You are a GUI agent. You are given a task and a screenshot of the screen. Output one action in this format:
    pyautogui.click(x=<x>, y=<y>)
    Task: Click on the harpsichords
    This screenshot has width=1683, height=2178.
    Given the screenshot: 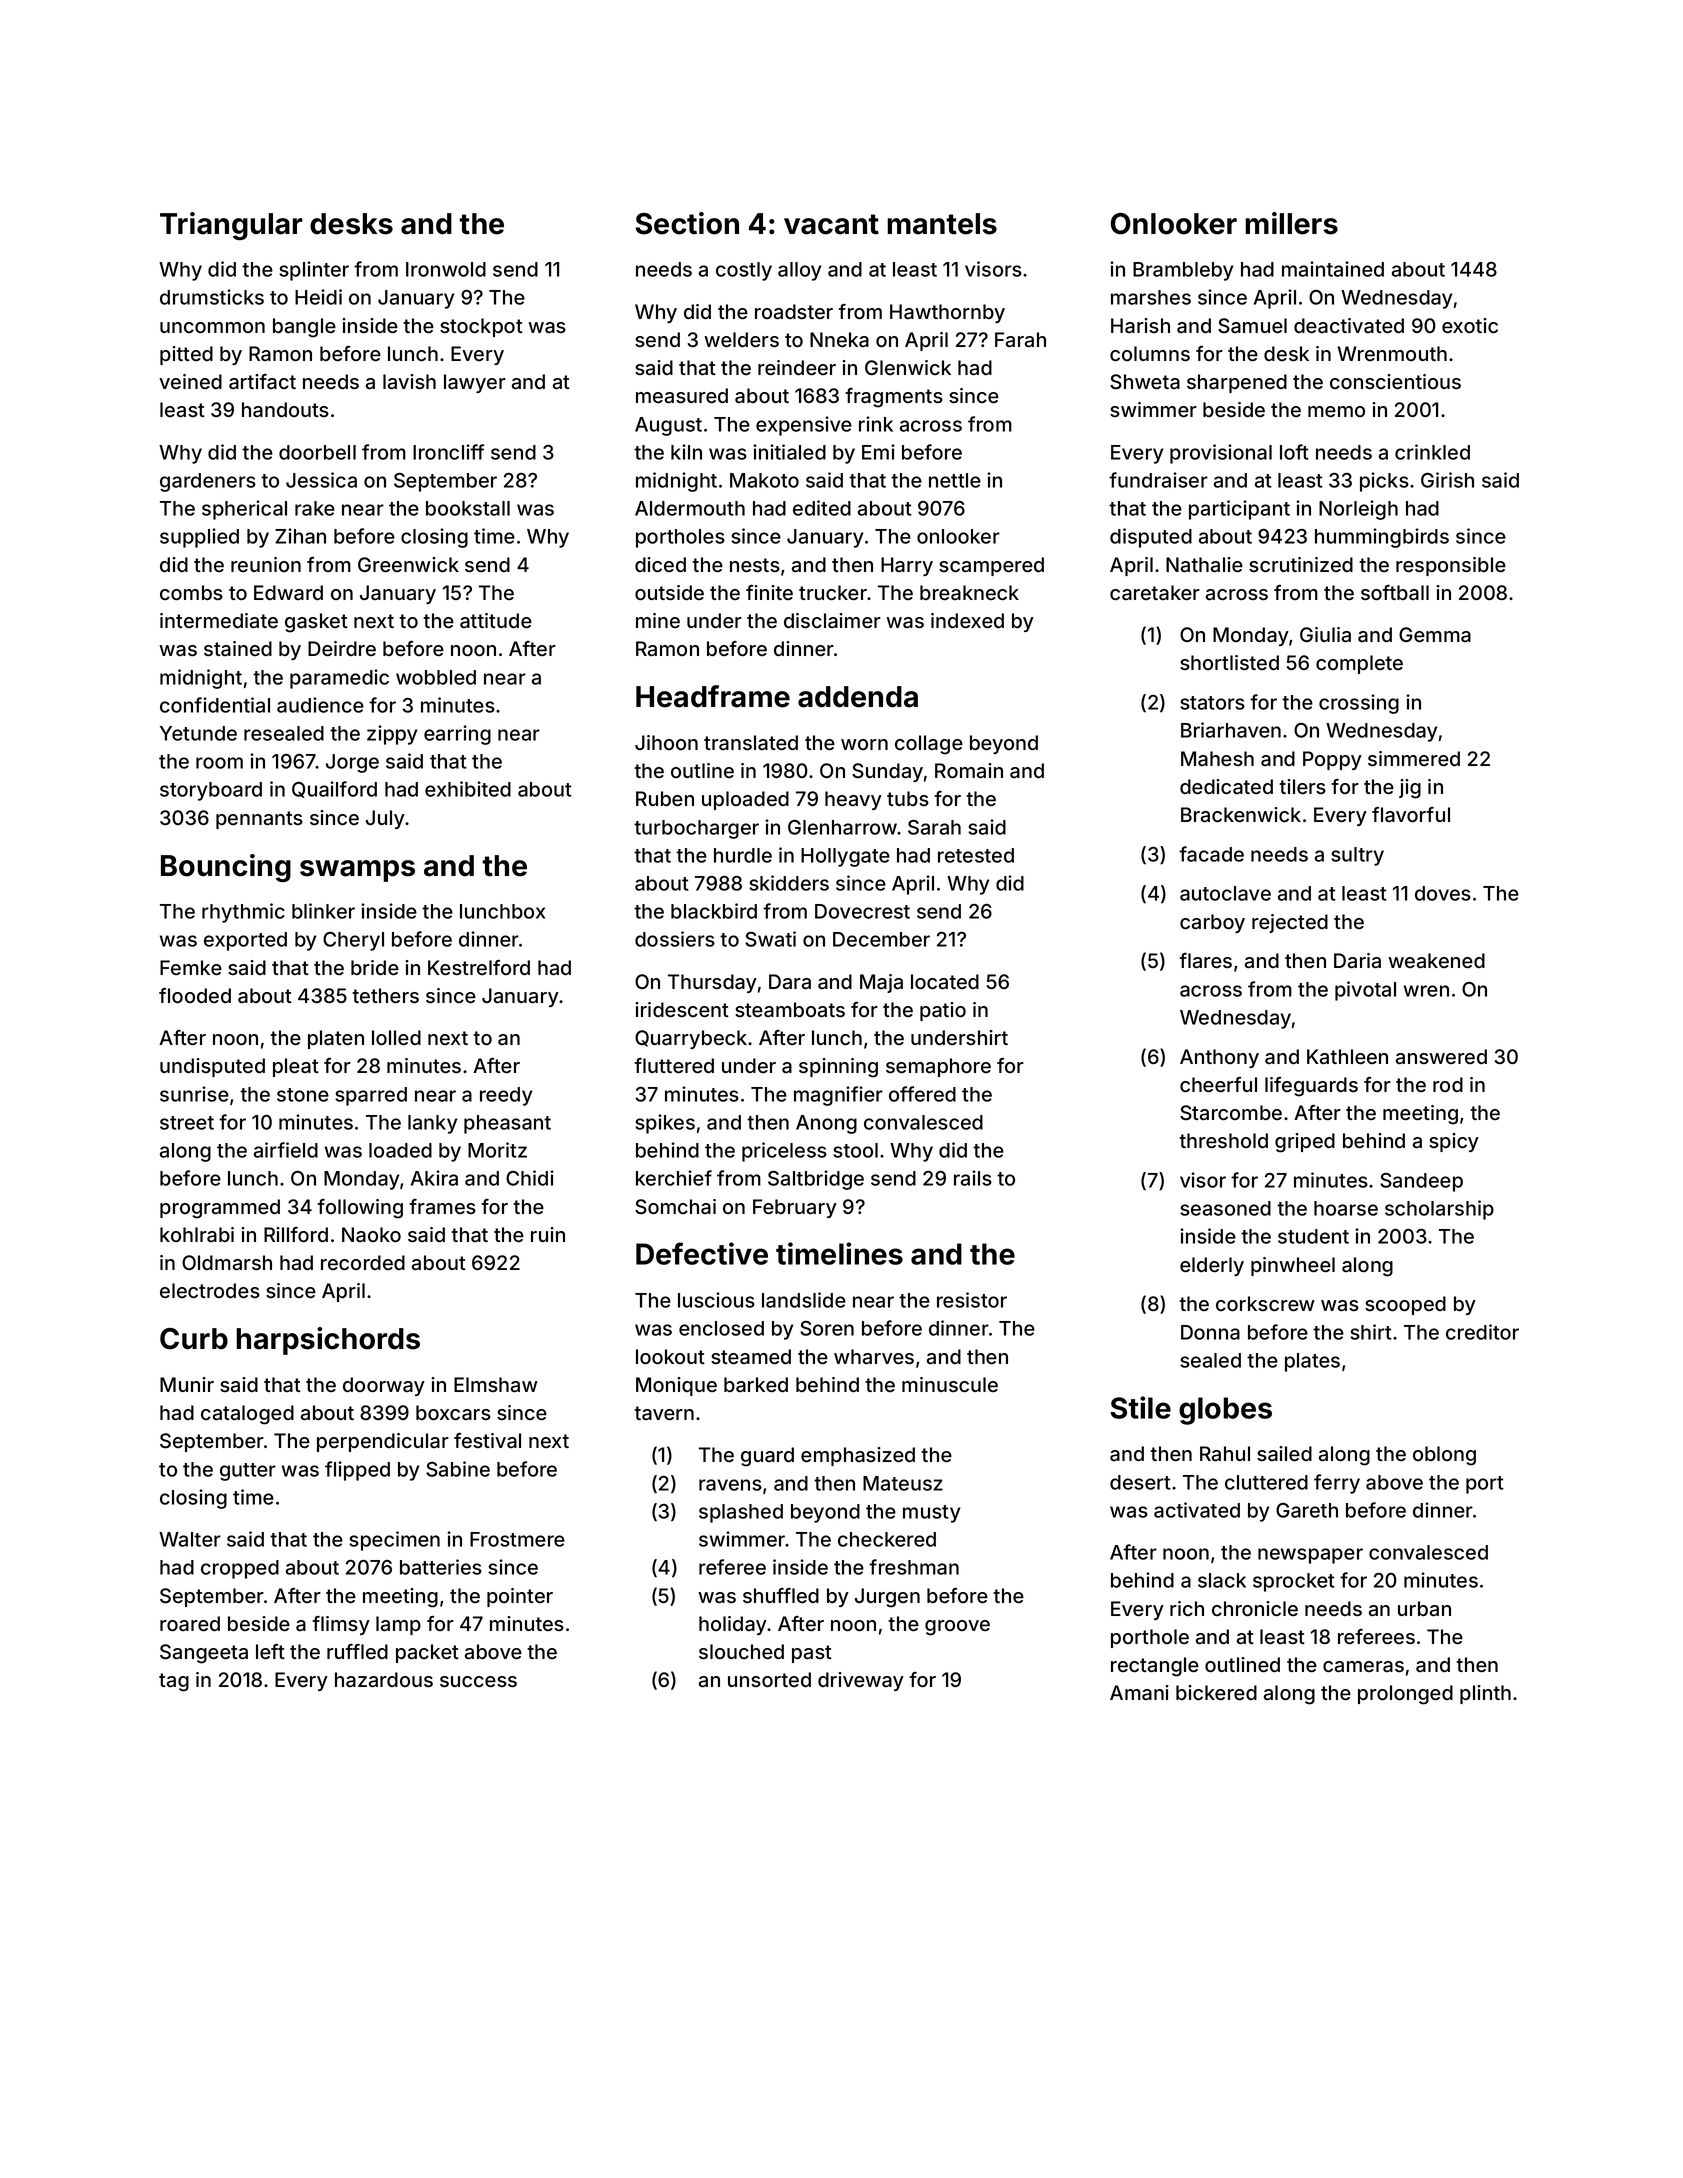 What is the action you would take?
    pyautogui.click(x=328, y=1341)
